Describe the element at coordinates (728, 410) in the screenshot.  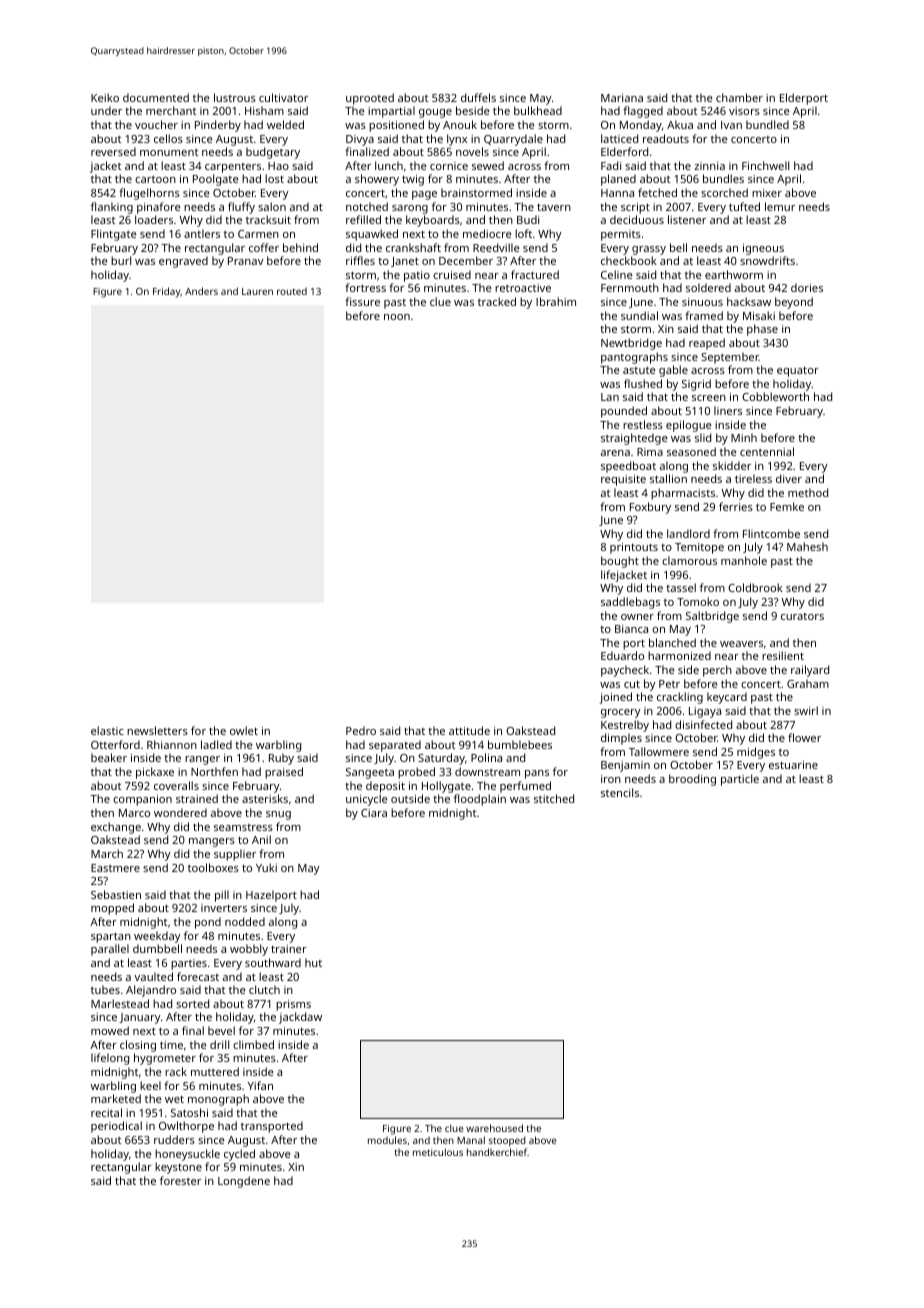
I see `liners` at that location.
